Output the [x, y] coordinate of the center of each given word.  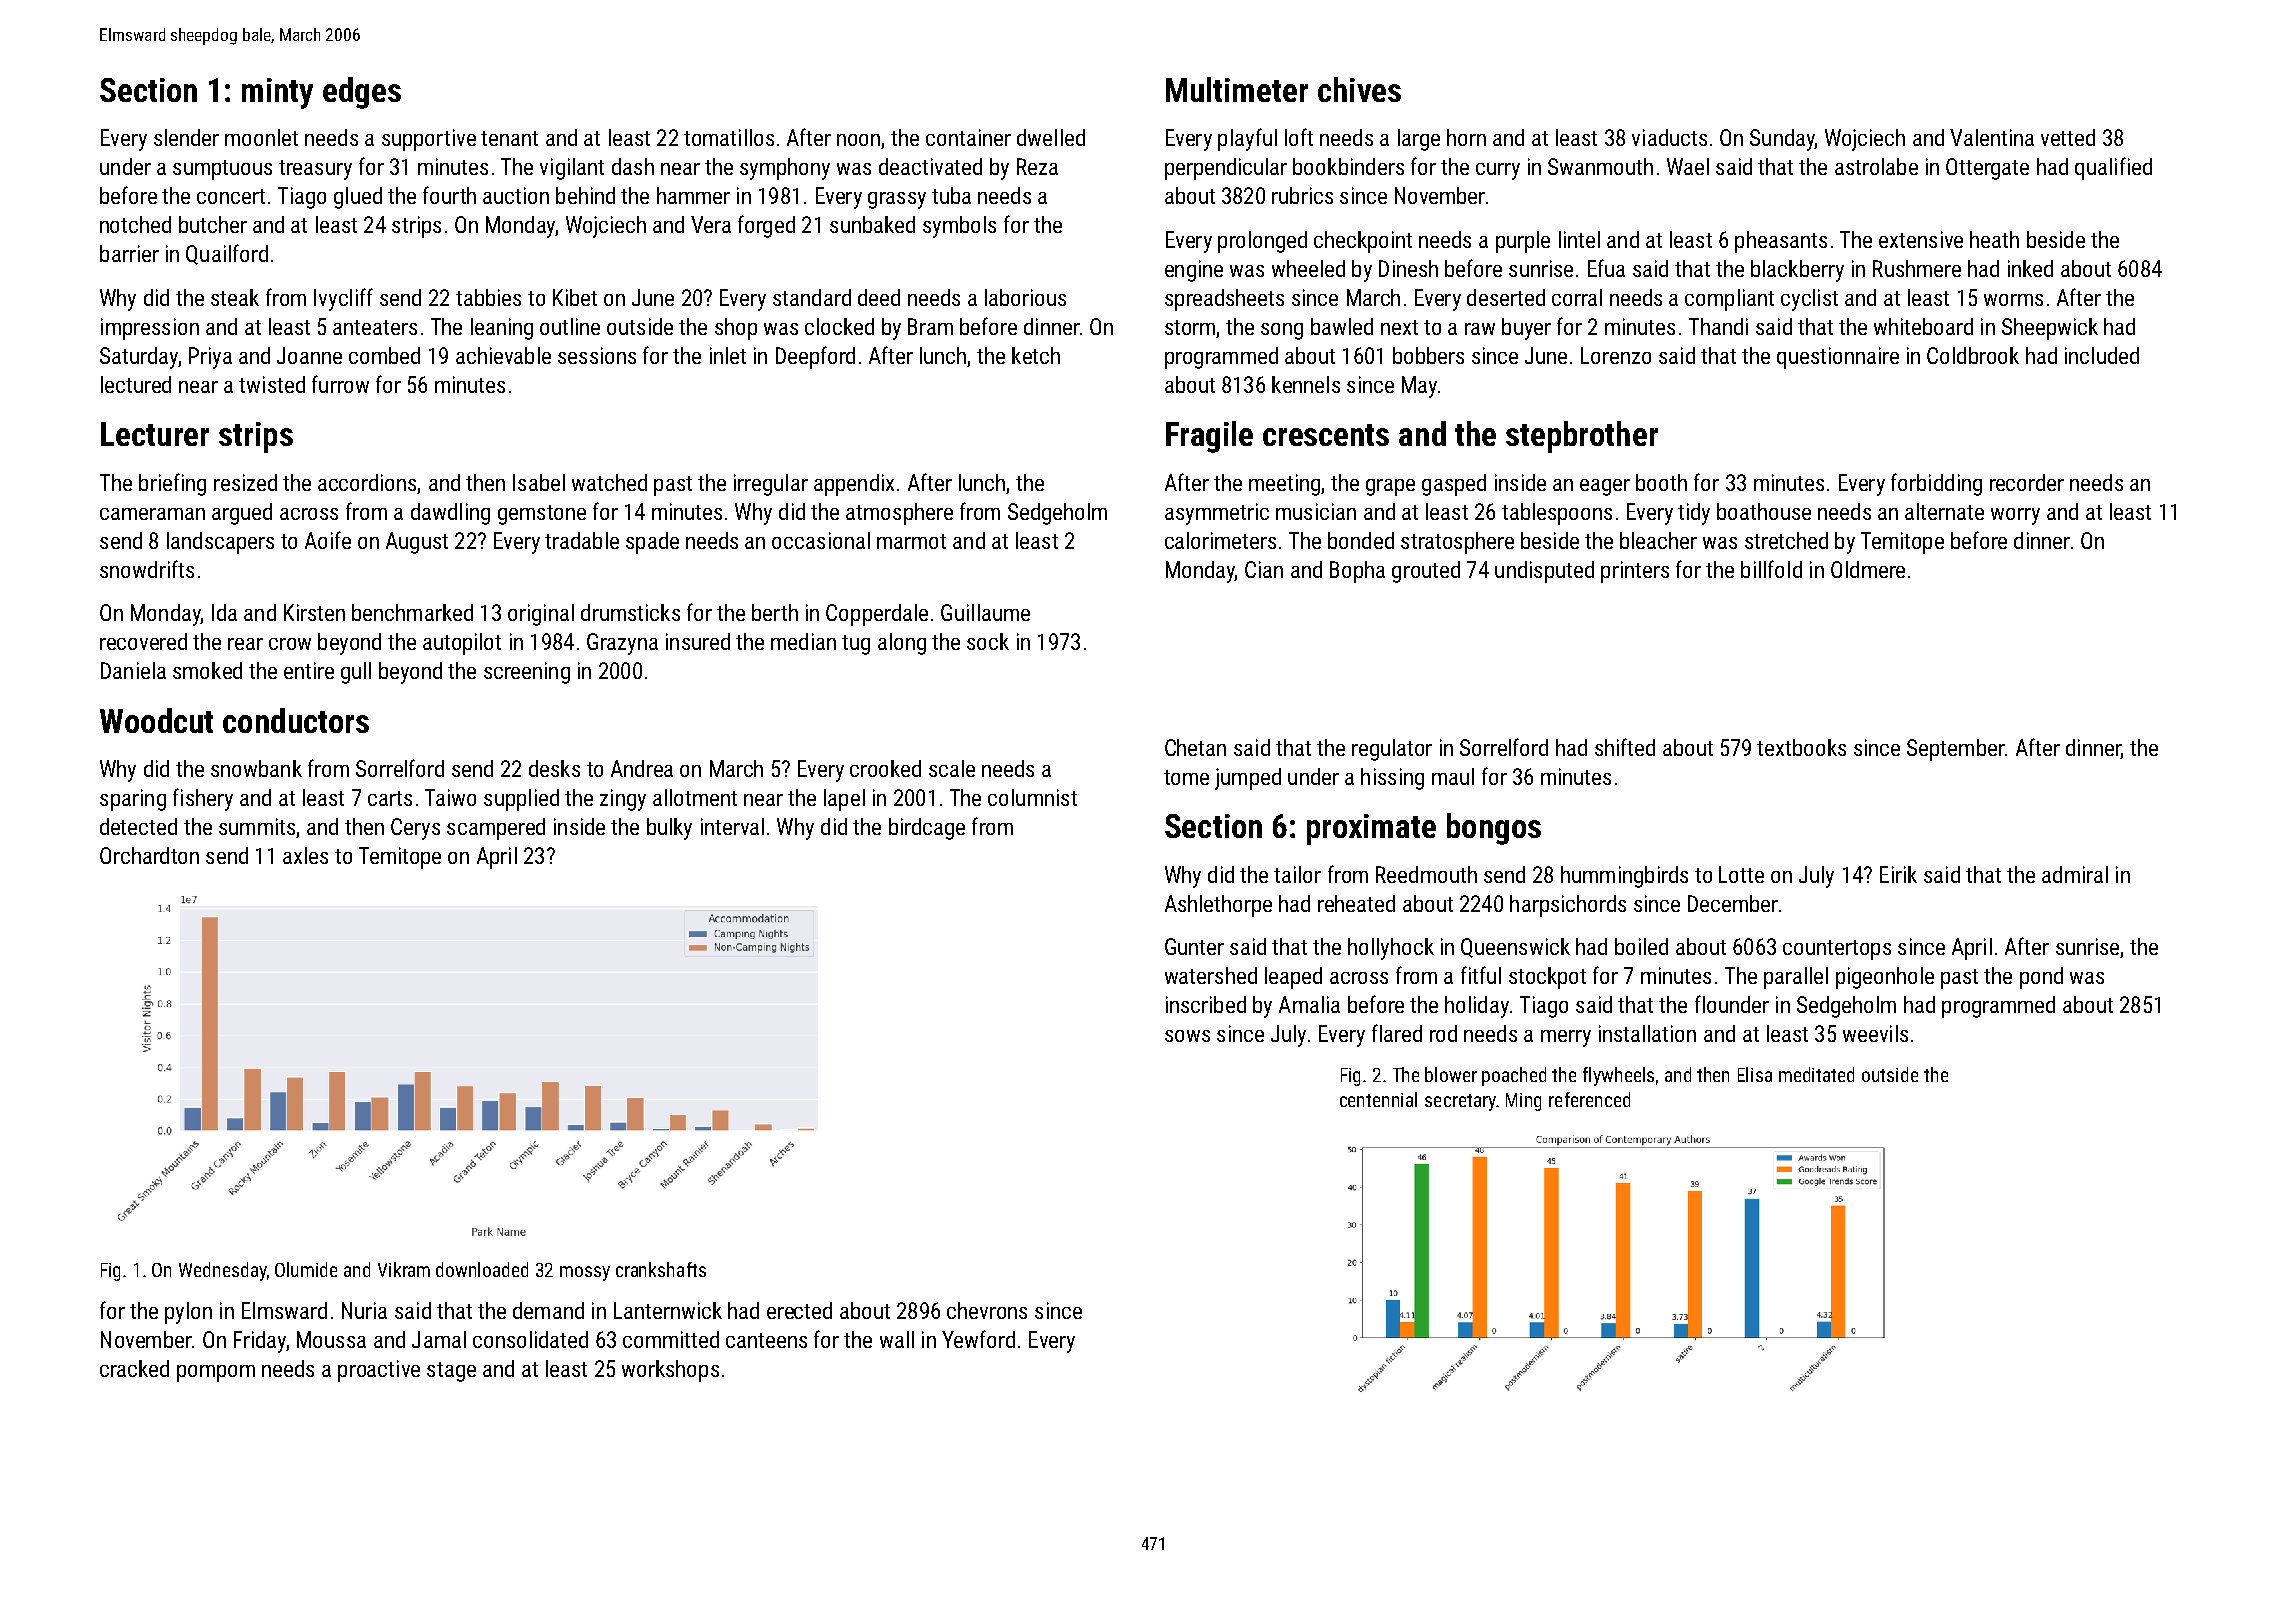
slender [186, 137]
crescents [1326, 435]
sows [1187, 1036]
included [2102, 355]
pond [2041, 978]
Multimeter [1237, 89]
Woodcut [156, 720]
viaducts [1669, 137]
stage [451, 1372]
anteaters [375, 327]
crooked [885, 768]
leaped [1293, 978]
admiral [2075, 874]
